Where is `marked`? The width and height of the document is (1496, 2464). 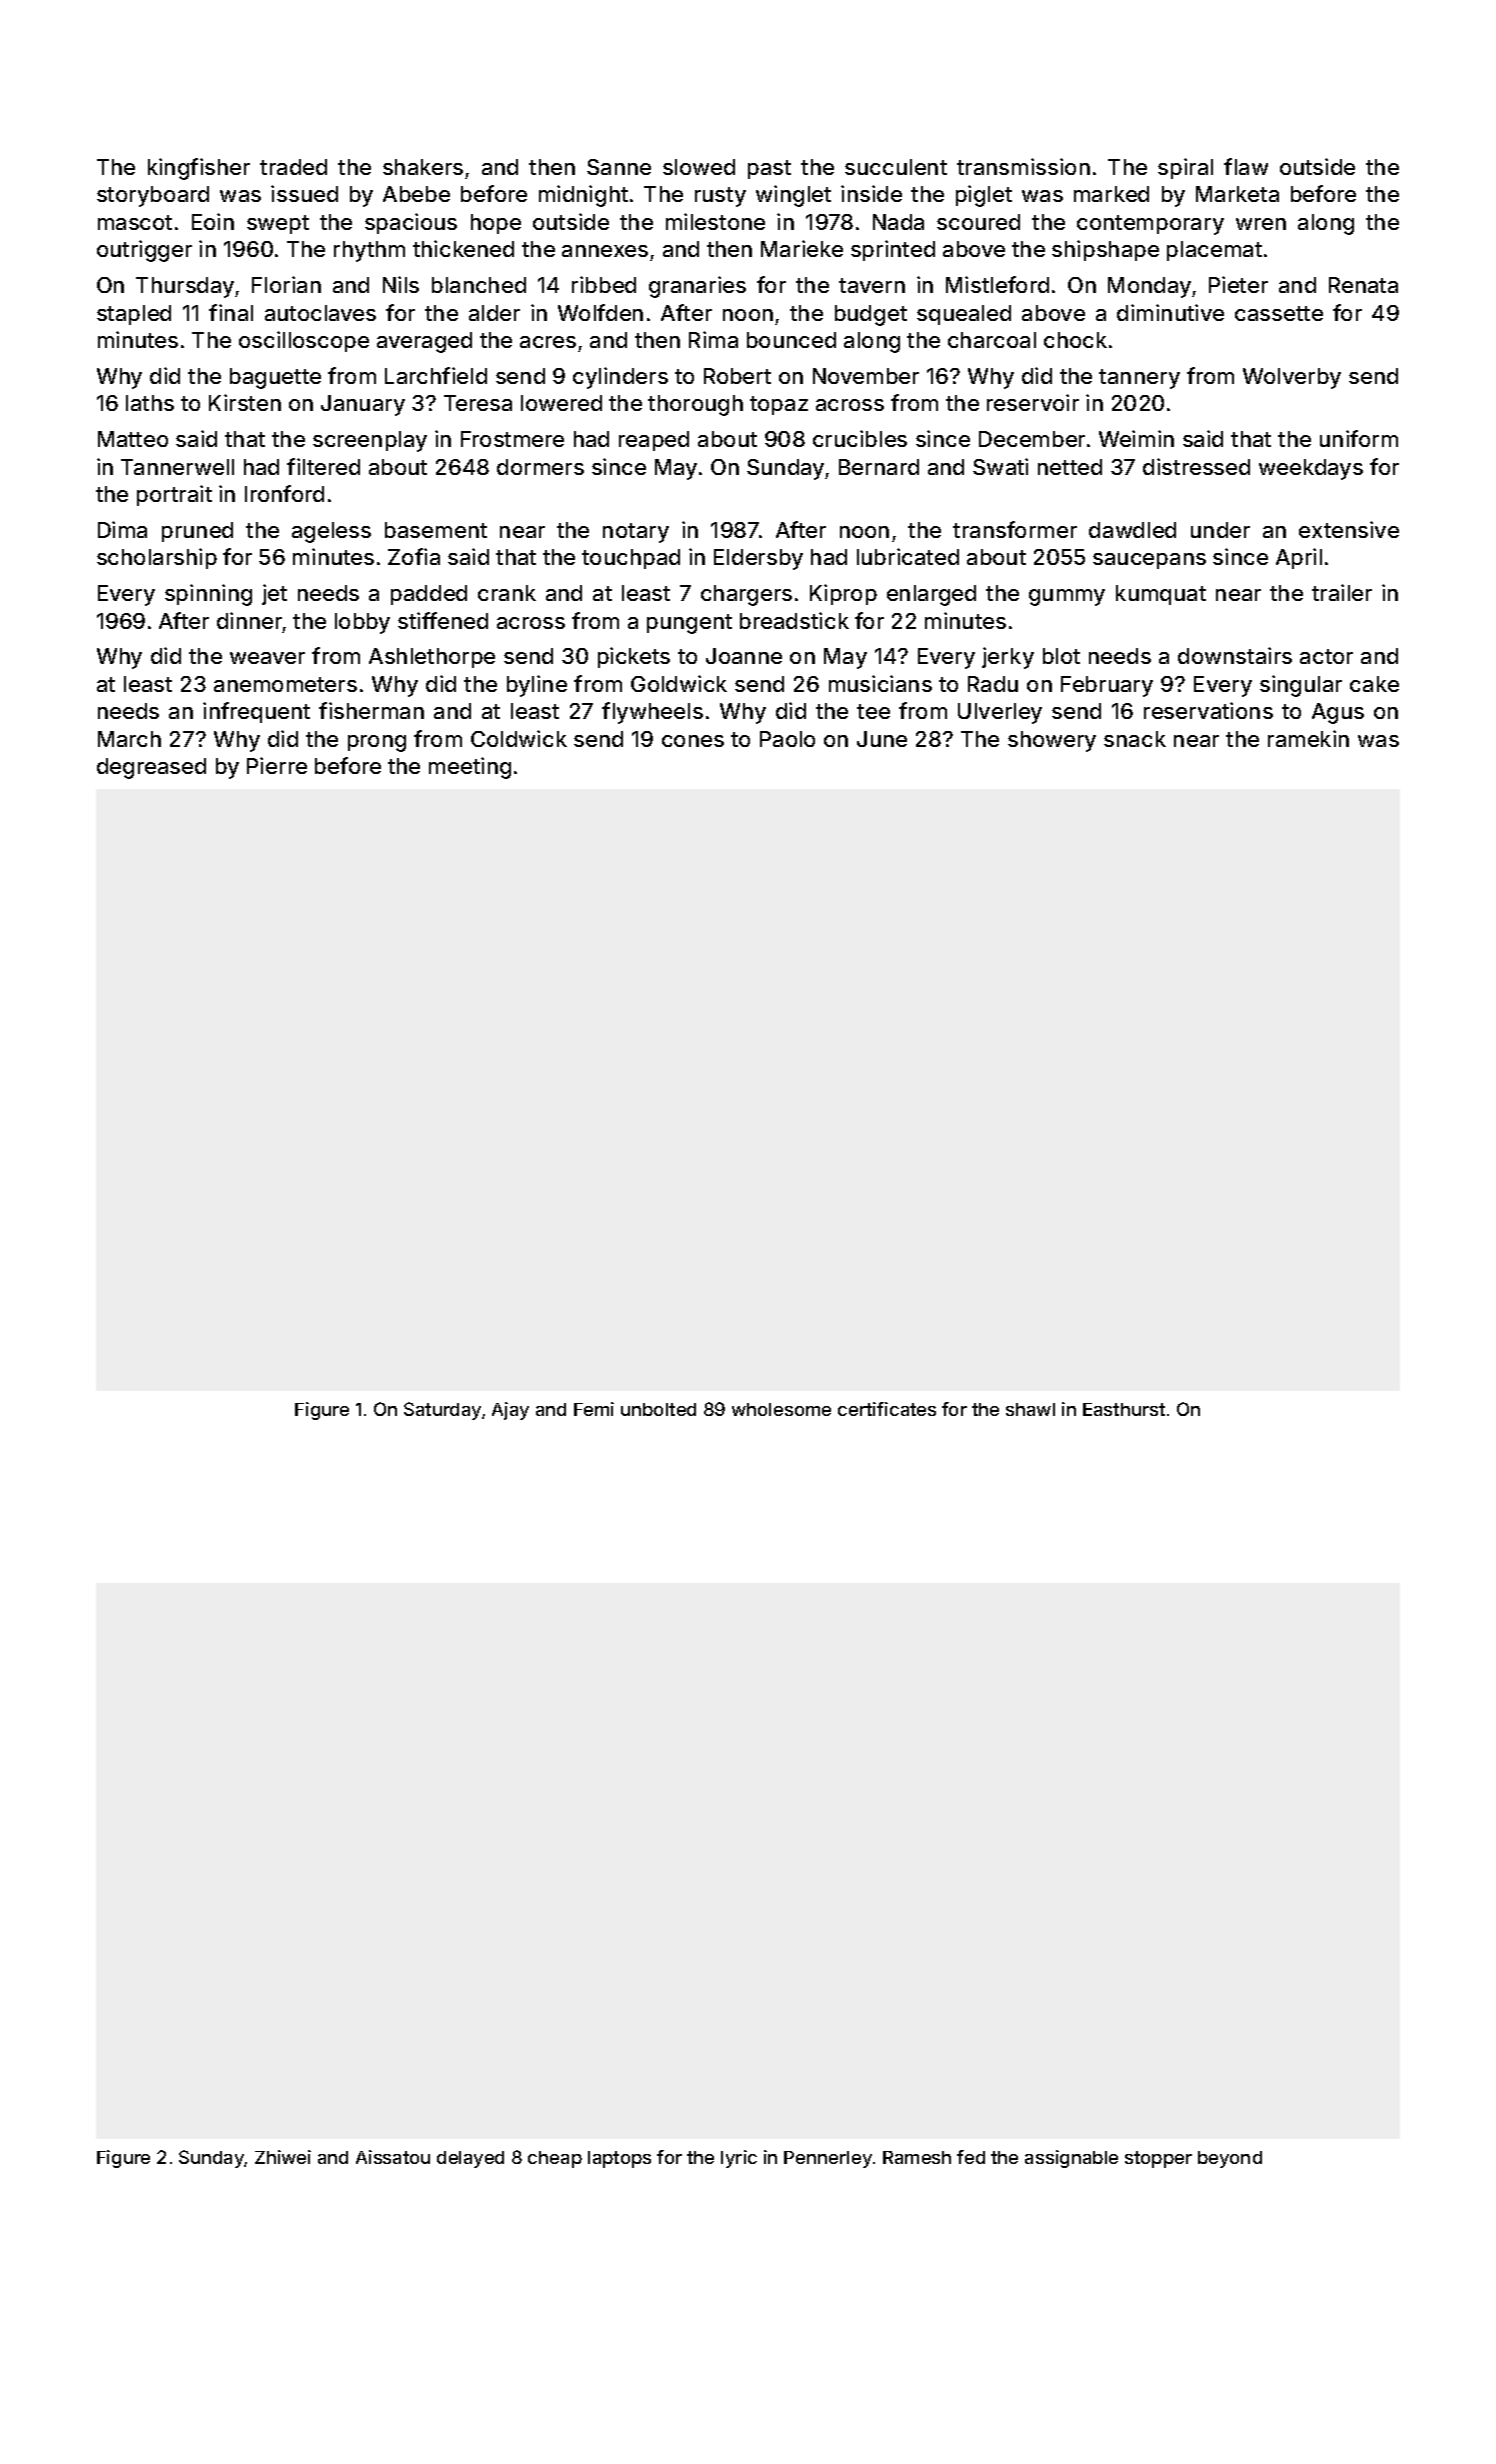
marked is located at coordinates (1111, 194).
